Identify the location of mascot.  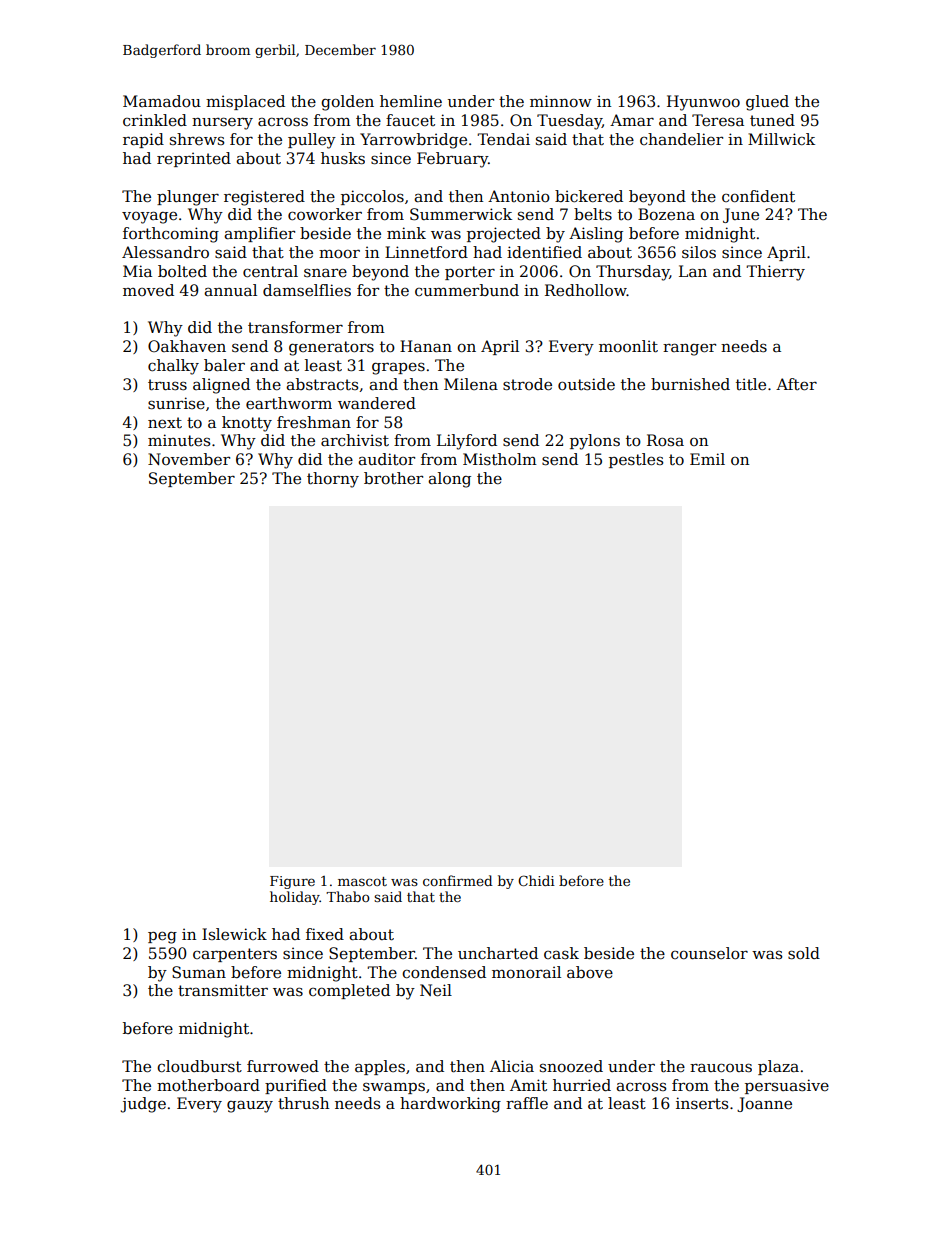
(362, 881).
